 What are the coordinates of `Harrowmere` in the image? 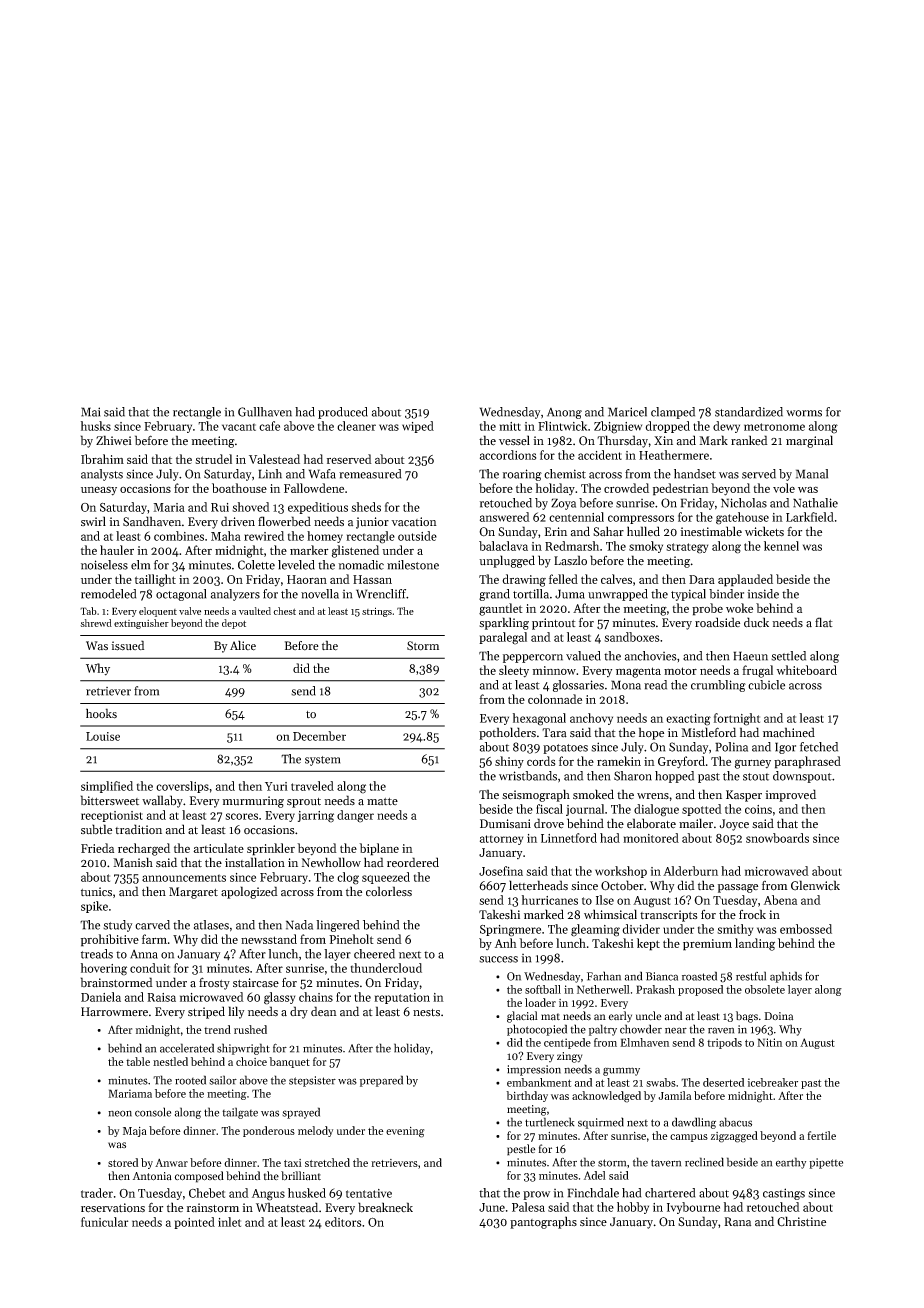 It's located at (114, 1012).
